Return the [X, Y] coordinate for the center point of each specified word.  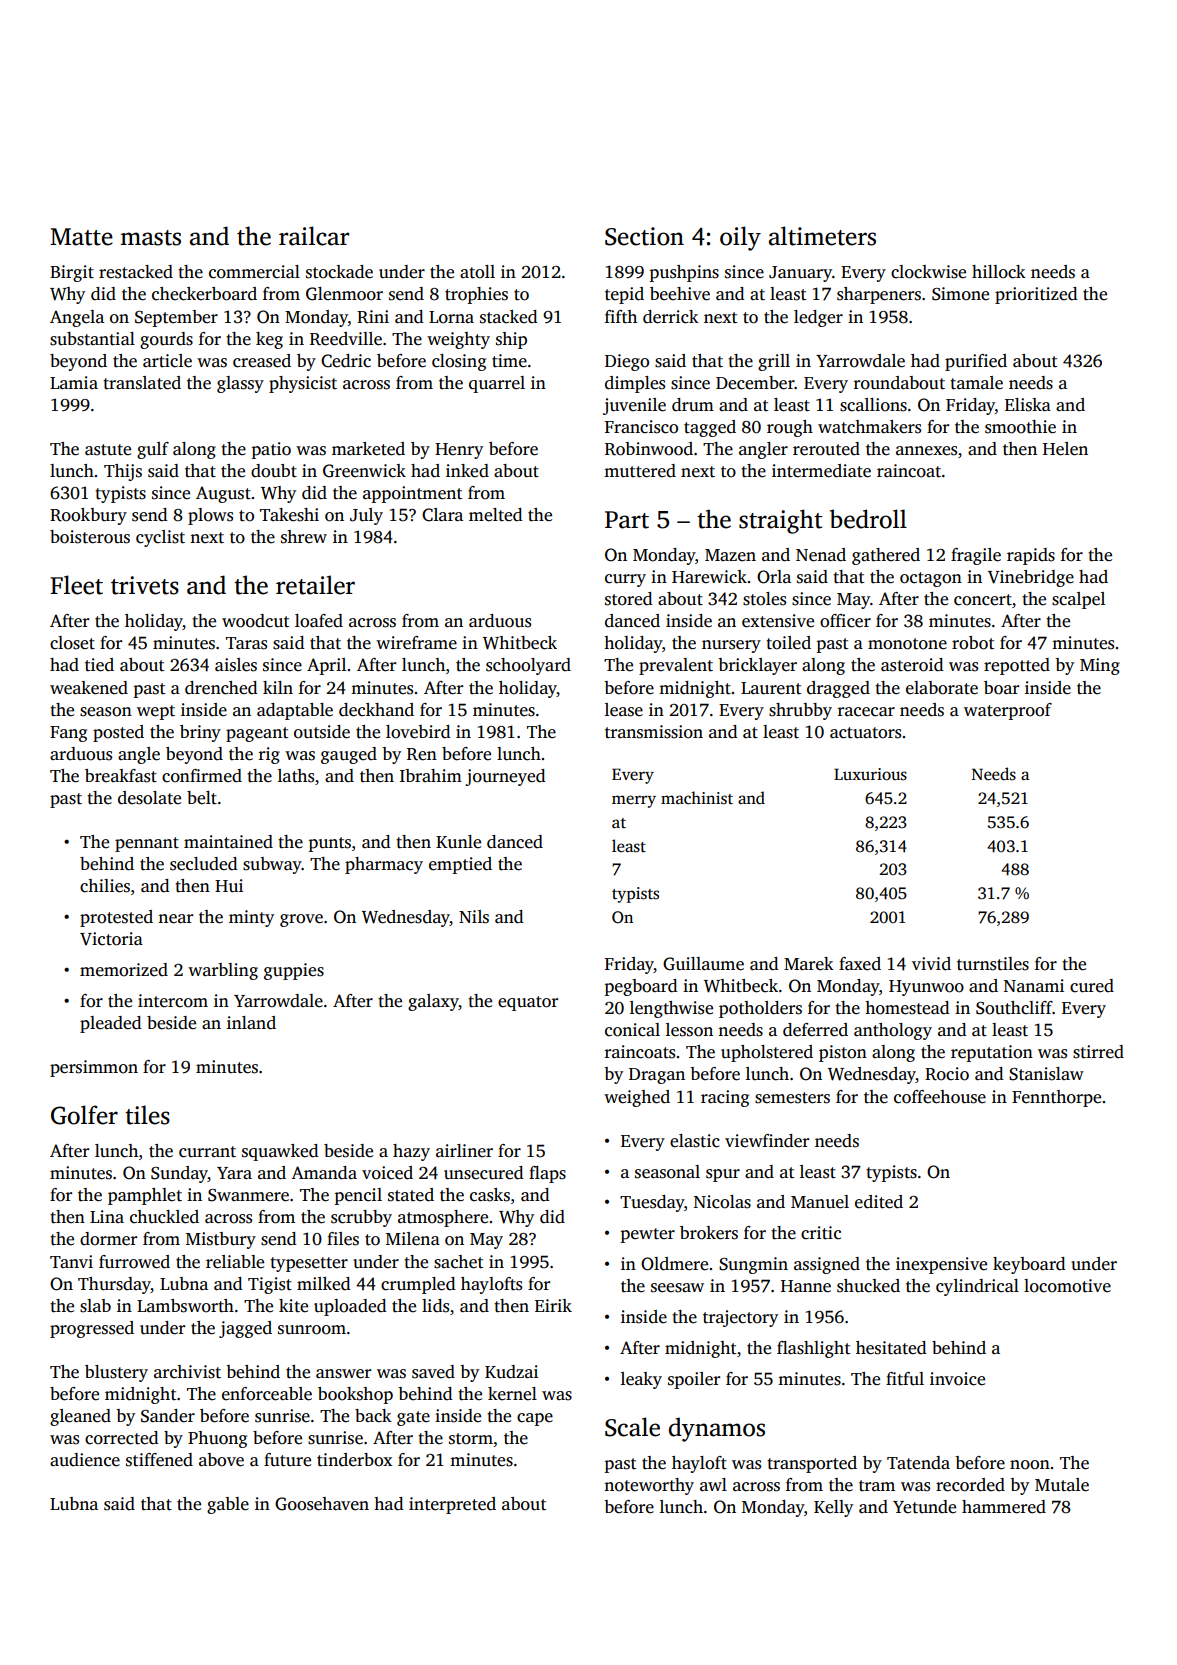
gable [228, 1505]
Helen [1065, 449]
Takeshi [289, 515]
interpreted [452, 1505]
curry [625, 580]
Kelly [833, 1508]
